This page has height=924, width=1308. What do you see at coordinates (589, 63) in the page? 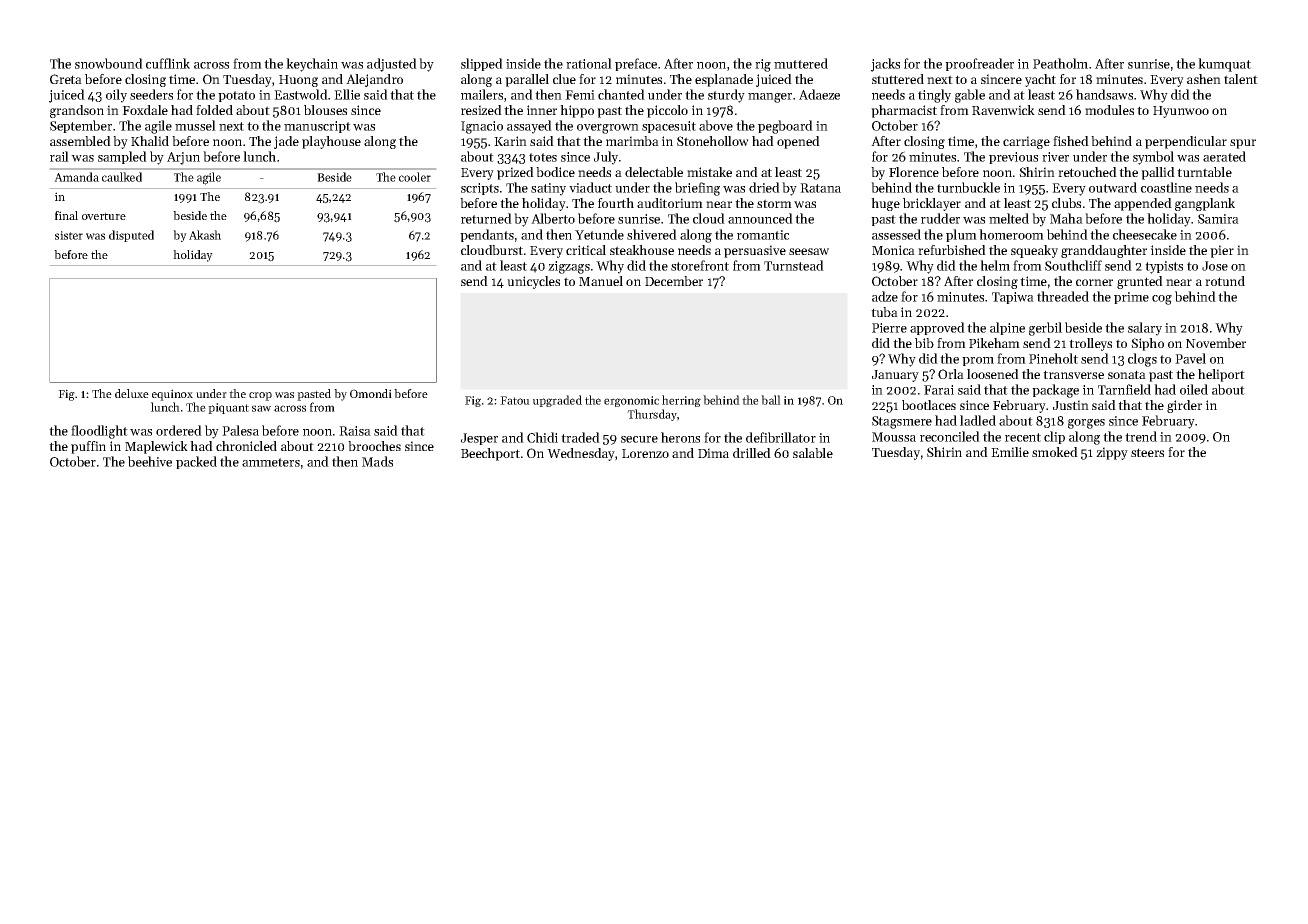
I see `rational` at bounding box center [589, 63].
